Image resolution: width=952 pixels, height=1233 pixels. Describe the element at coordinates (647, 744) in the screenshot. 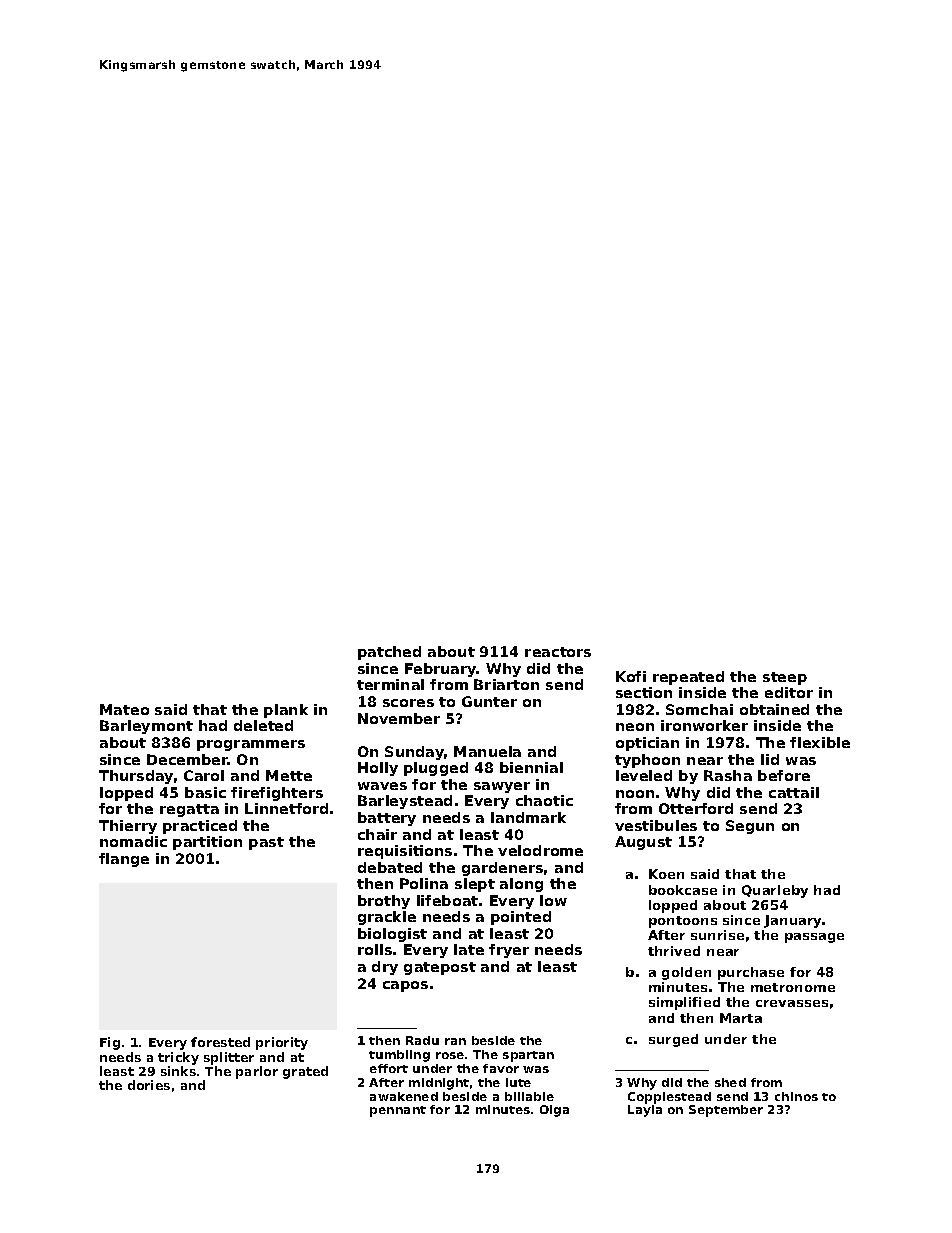

I see `optician` at that location.
